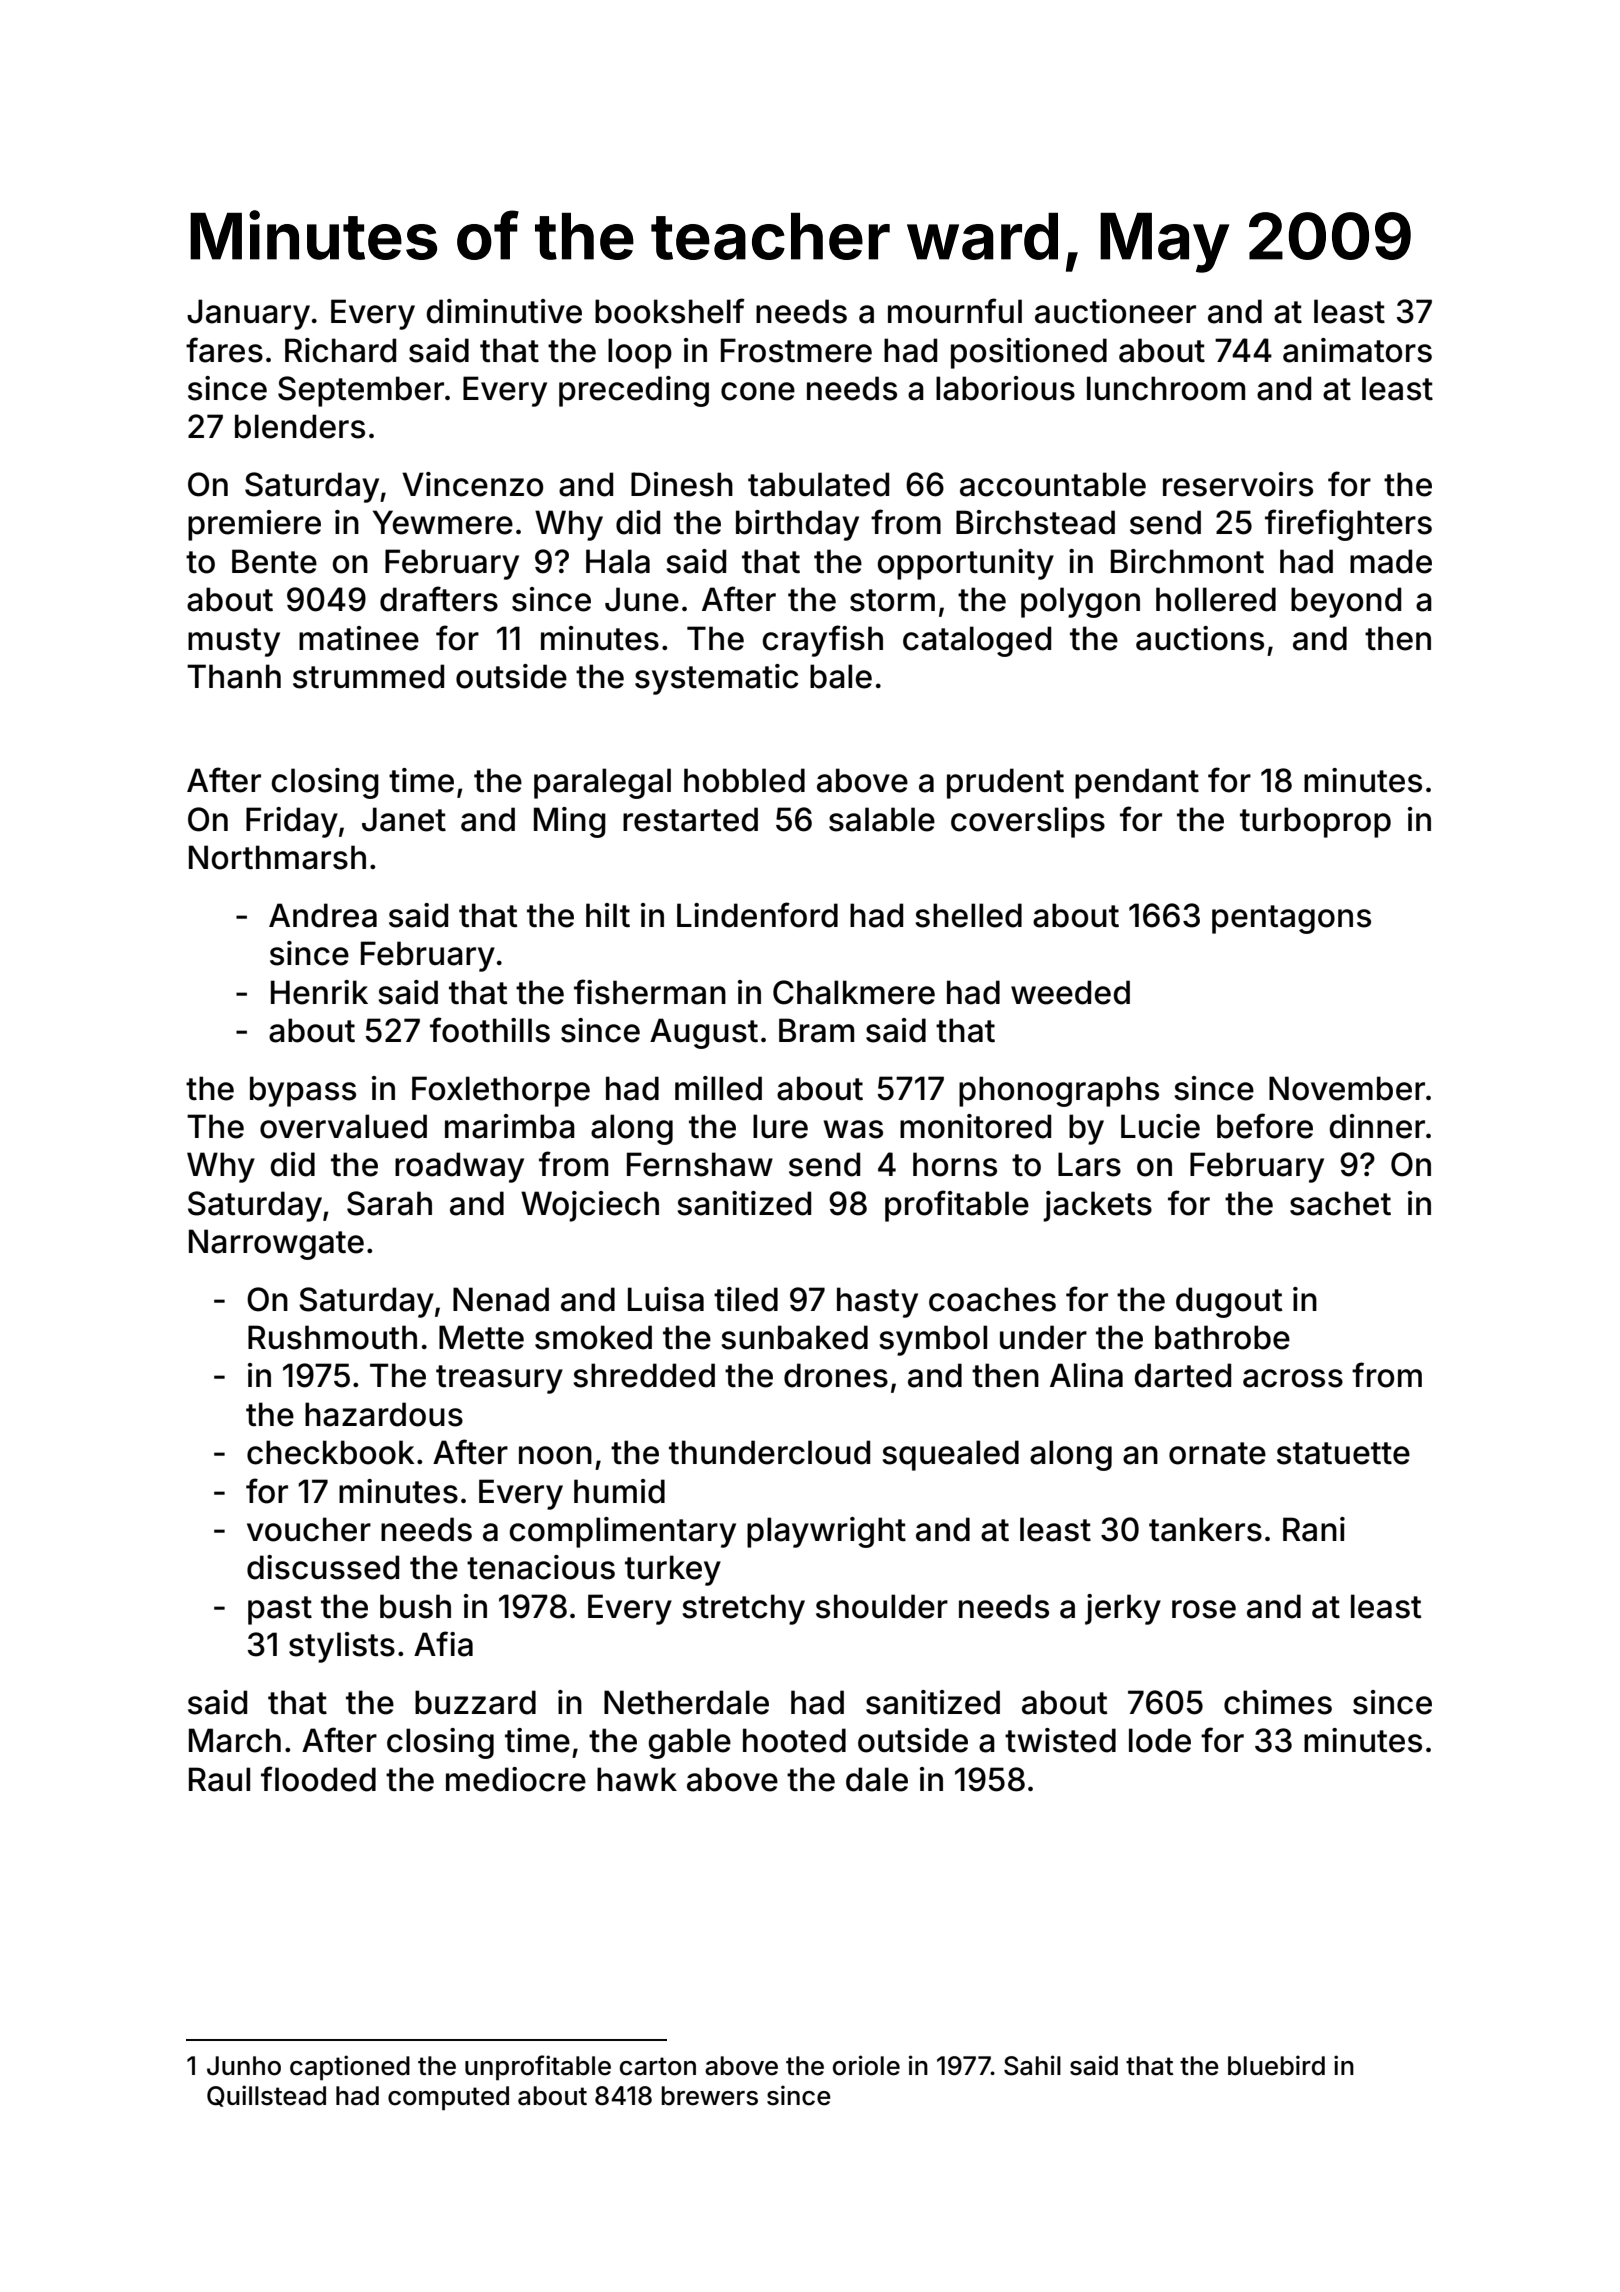 The width and height of the document is (1620, 2292). Describe the element at coordinates (1343, 1453) in the document. I see `statuette` at that location.
